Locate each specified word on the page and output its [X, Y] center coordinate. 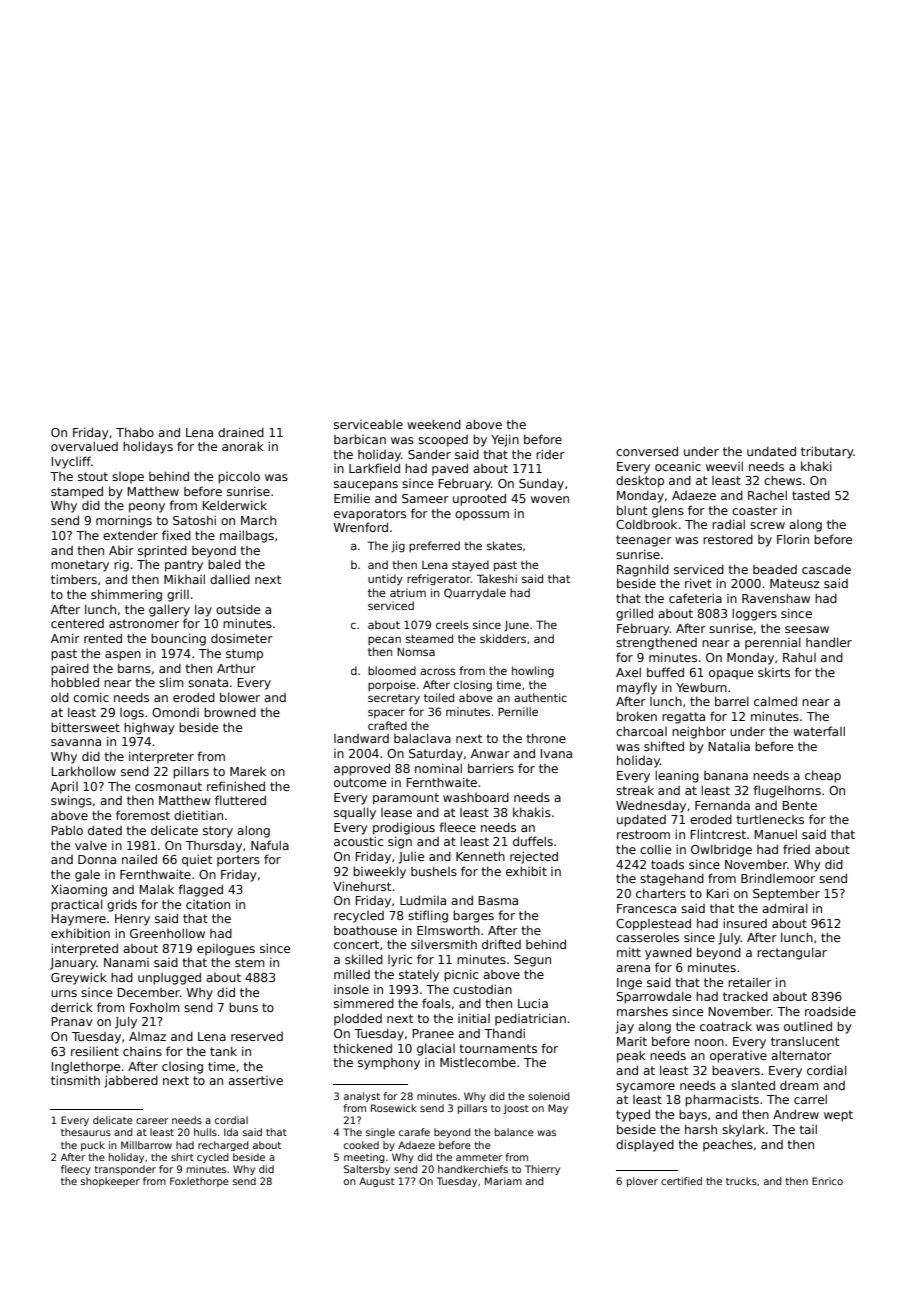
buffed [665, 672]
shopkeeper [110, 1182]
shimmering [126, 595]
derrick [72, 1007]
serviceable [368, 424]
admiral [785, 908]
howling [533, 672]
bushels [434, 871]
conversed [647, 451]
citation [208, 904]
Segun [532, 961]
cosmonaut [168, 786]
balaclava [422, 738]
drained [241, 432]
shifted [664, 746]
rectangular [792, 953]
